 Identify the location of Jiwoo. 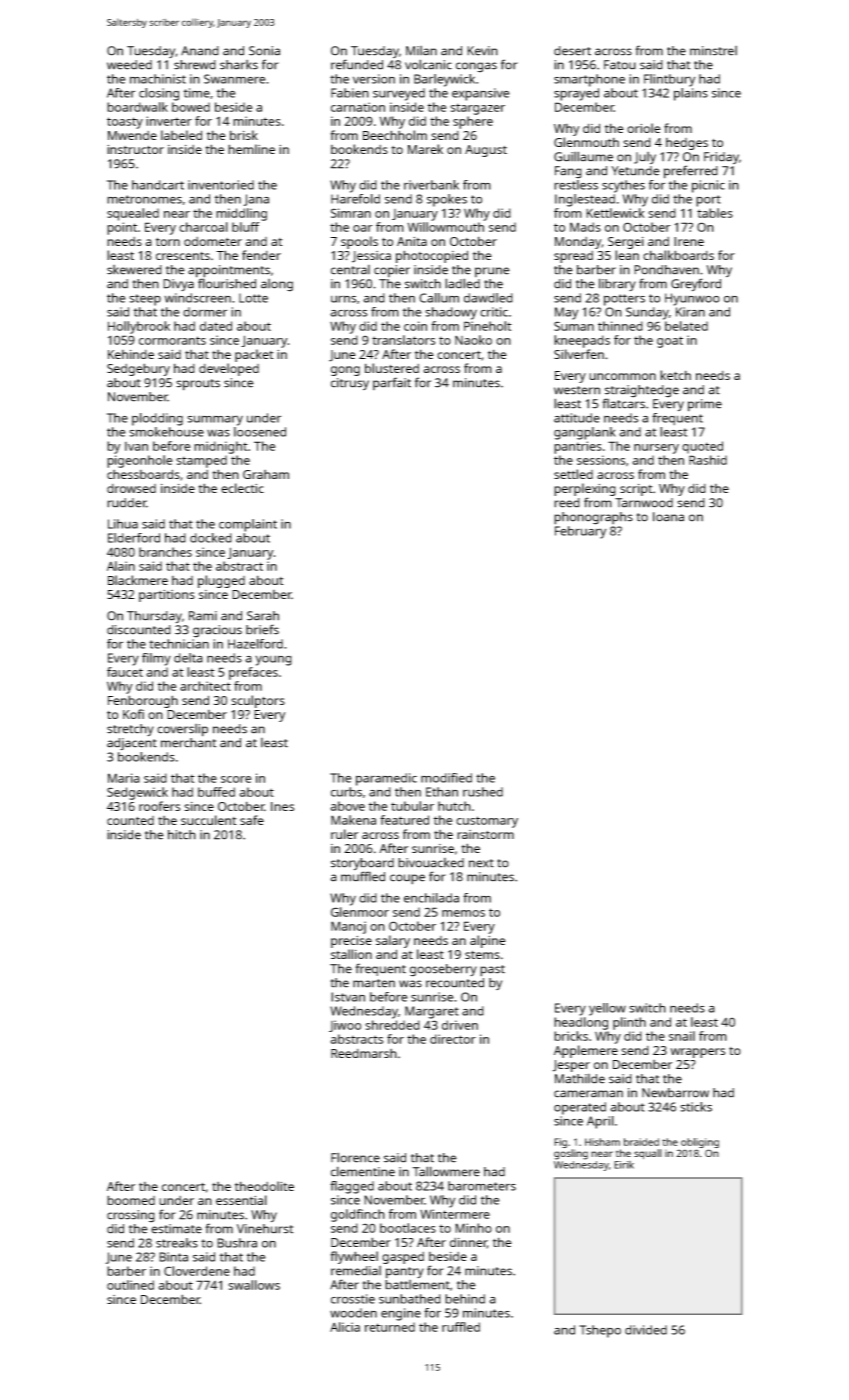
(345, 1026).
